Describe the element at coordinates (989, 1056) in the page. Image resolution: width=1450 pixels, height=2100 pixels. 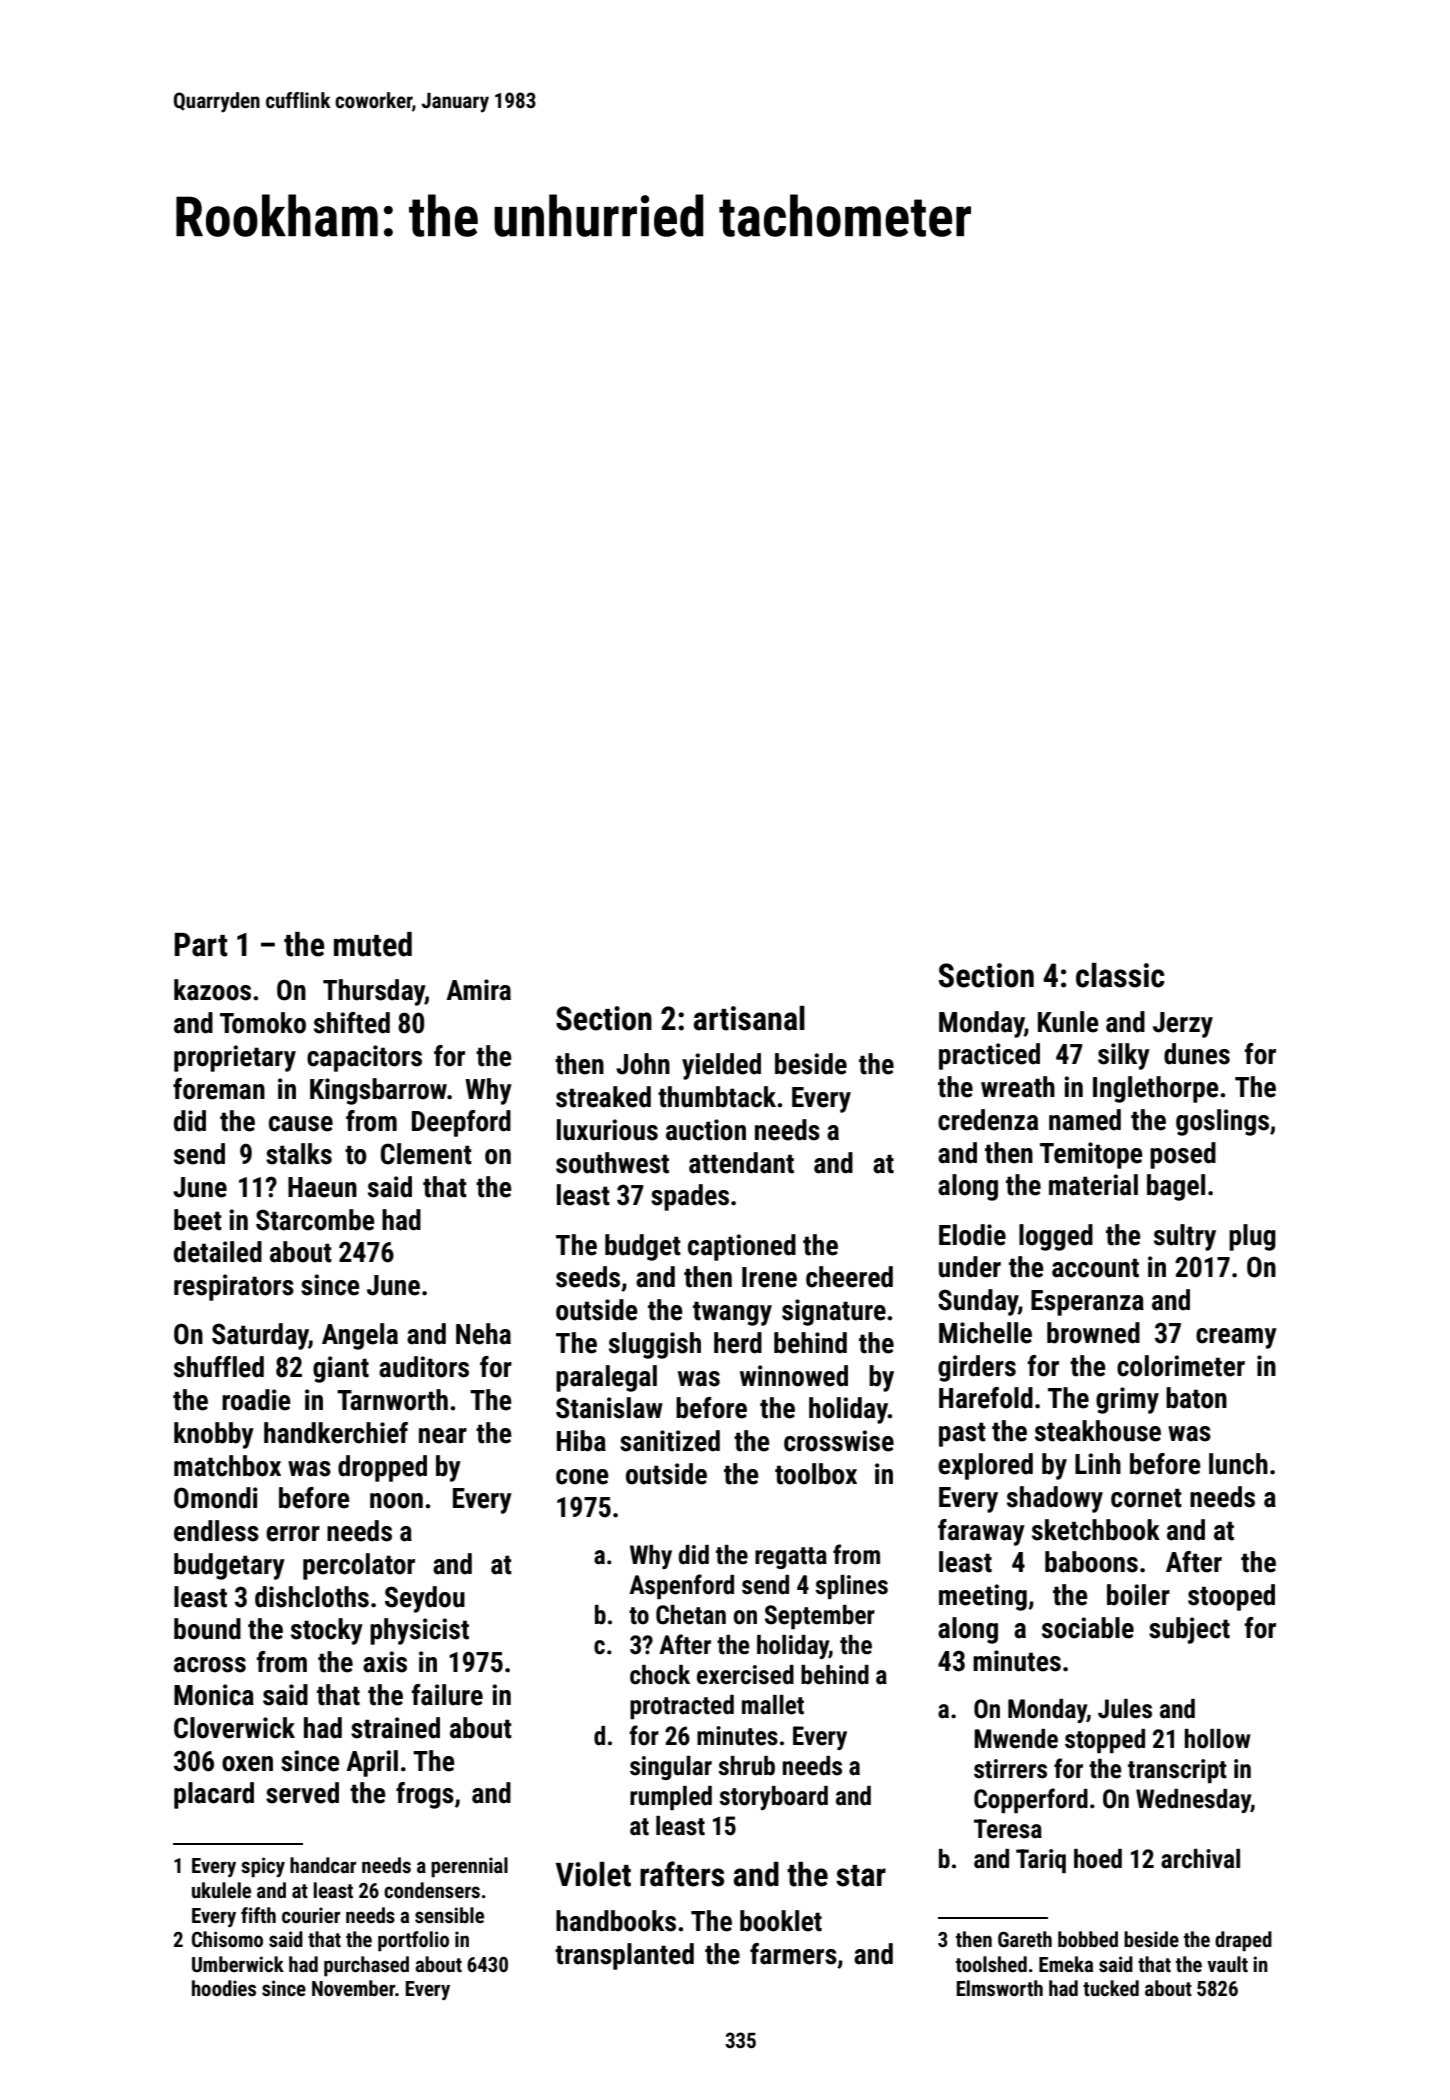
I see `practiced` at that location.
